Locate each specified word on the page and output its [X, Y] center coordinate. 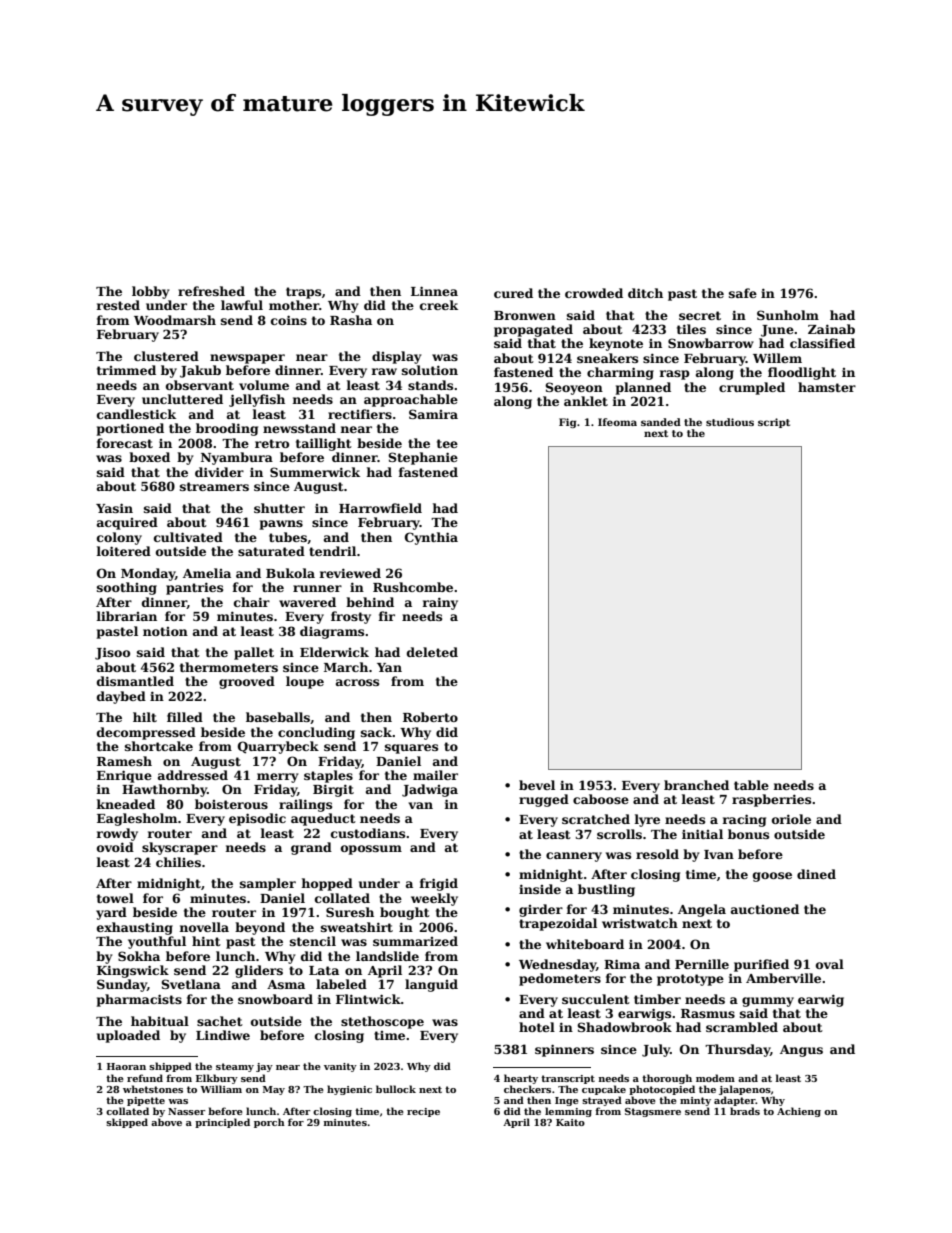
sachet [220, 1021]
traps [303, 293]
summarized [415, 941]
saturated [271, 551]
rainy [440, 603]
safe [743, 293]
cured [513, 293]
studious [730, 422]
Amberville [783, 978]
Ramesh [124, 761]
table [751, 785]
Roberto [430, 717]
